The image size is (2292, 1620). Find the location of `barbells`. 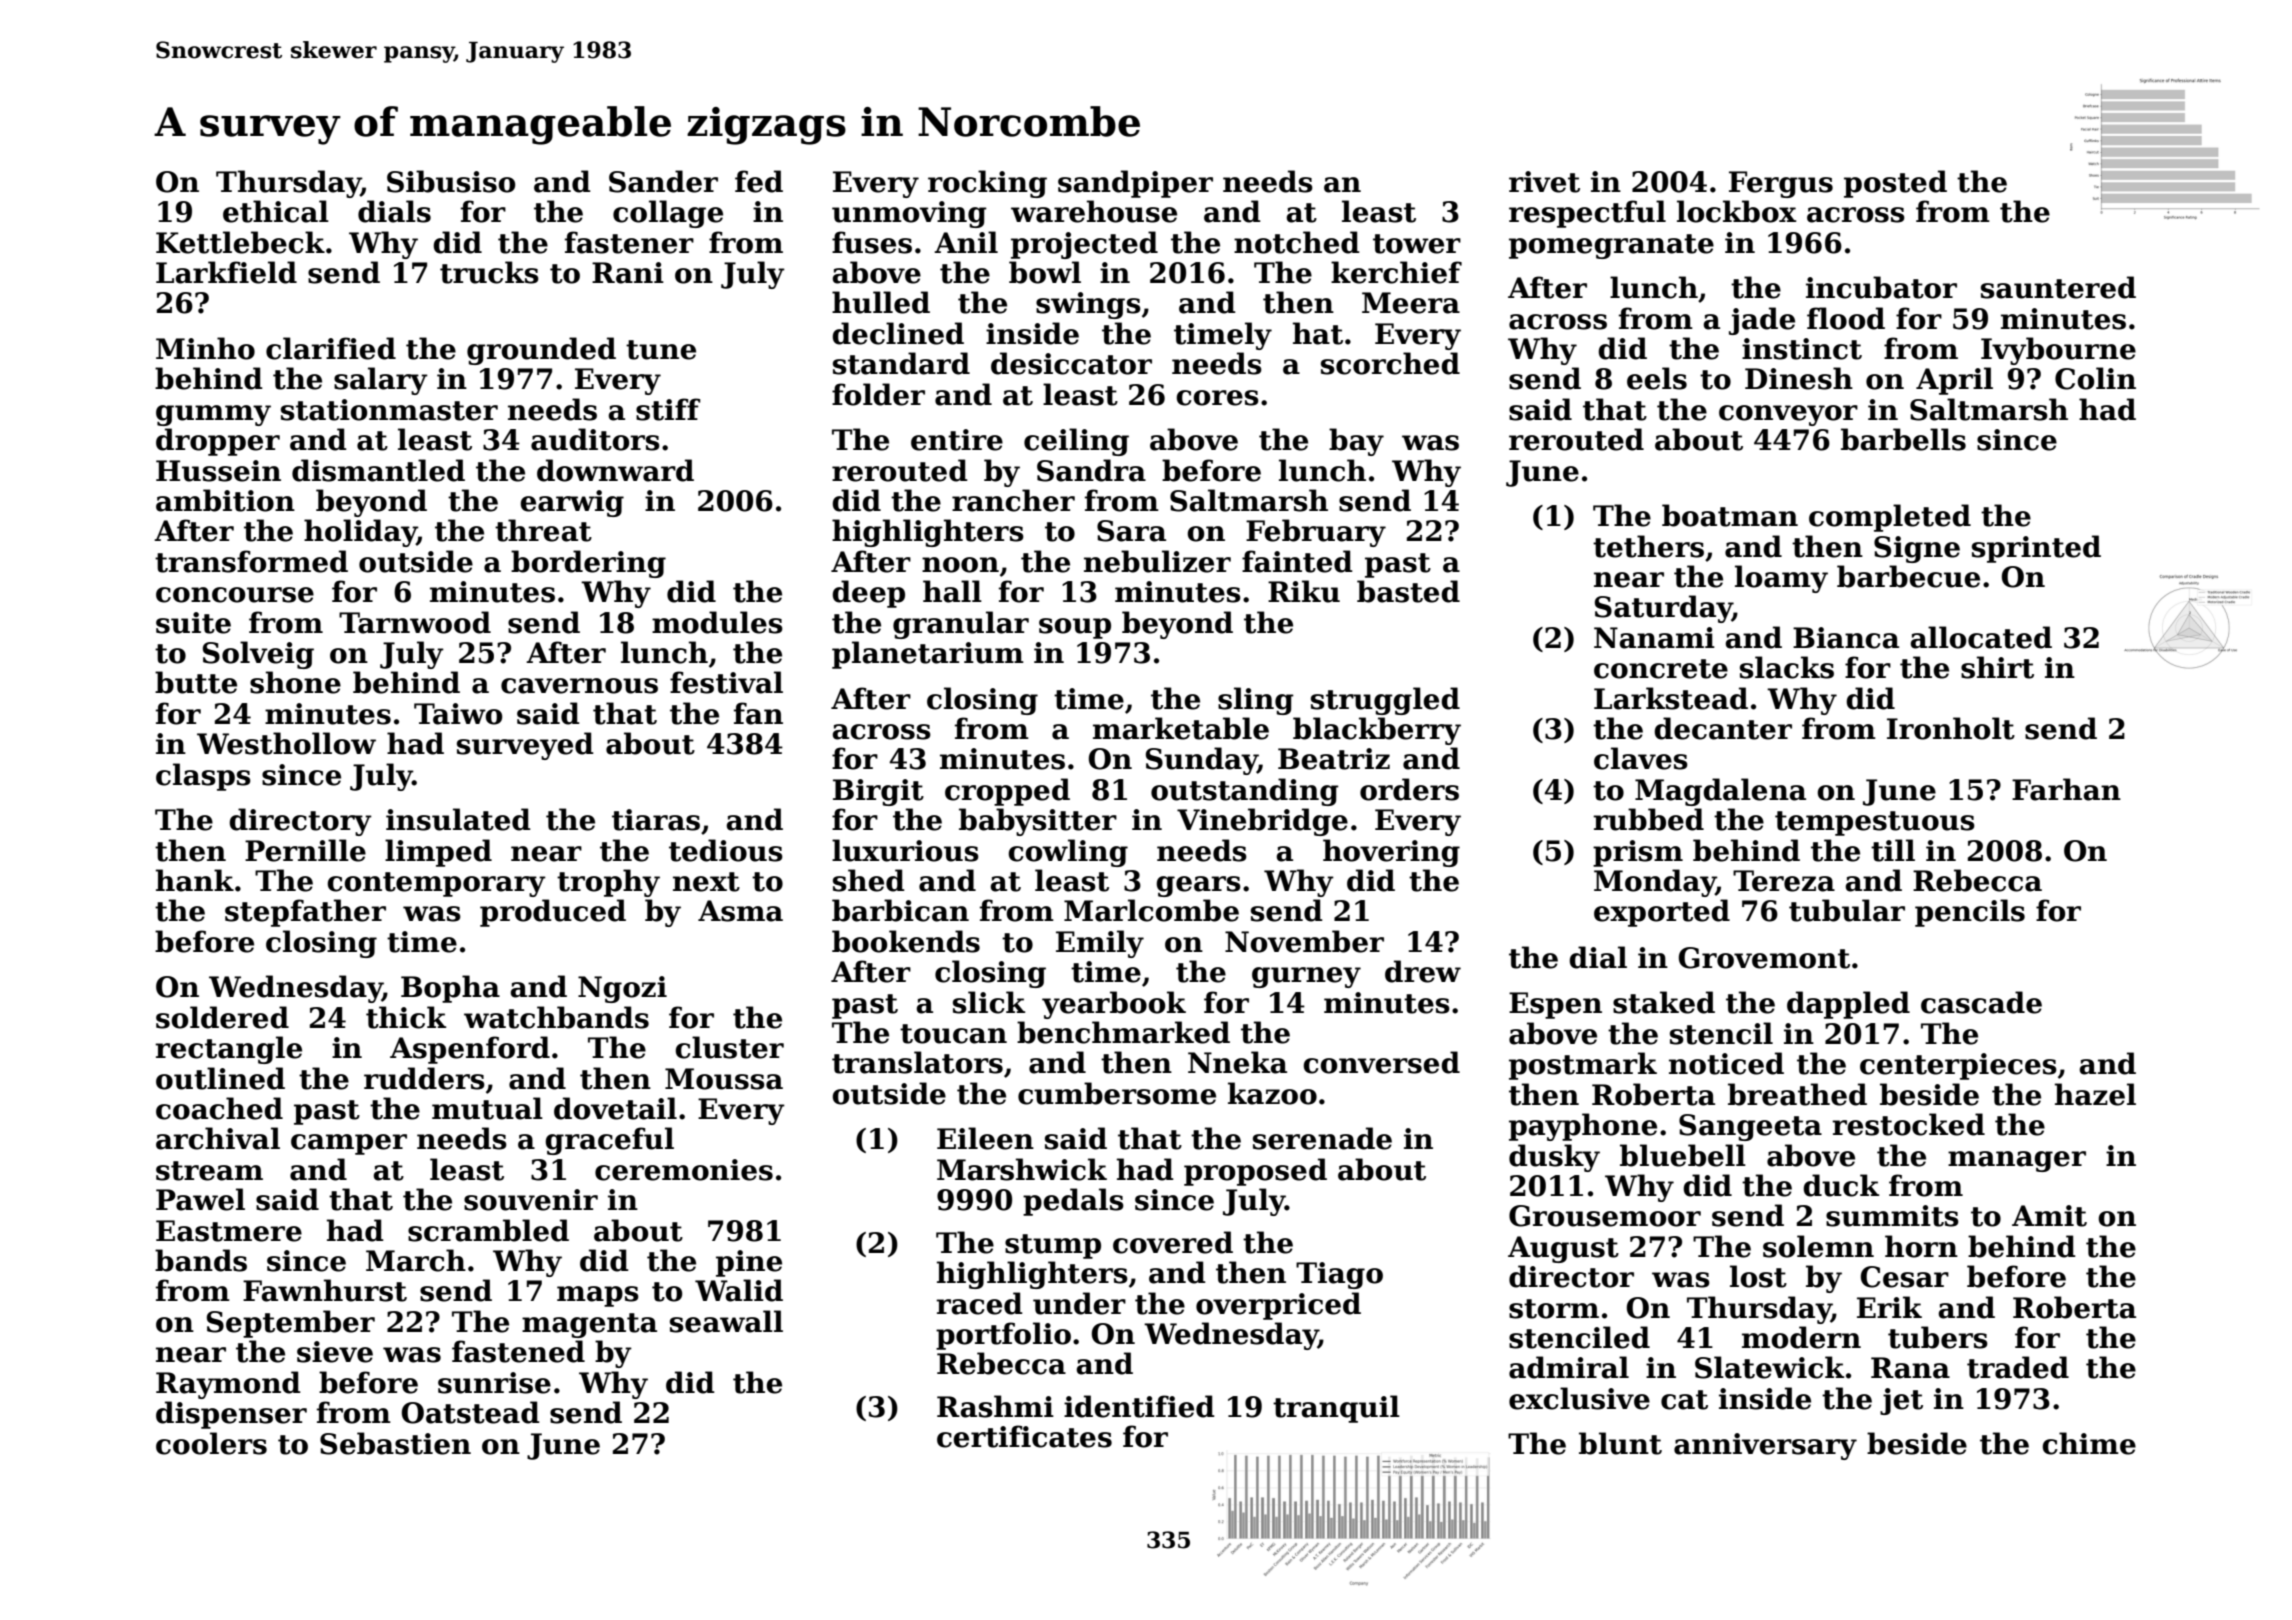

barbells is located at coordinates (1903, 439).
